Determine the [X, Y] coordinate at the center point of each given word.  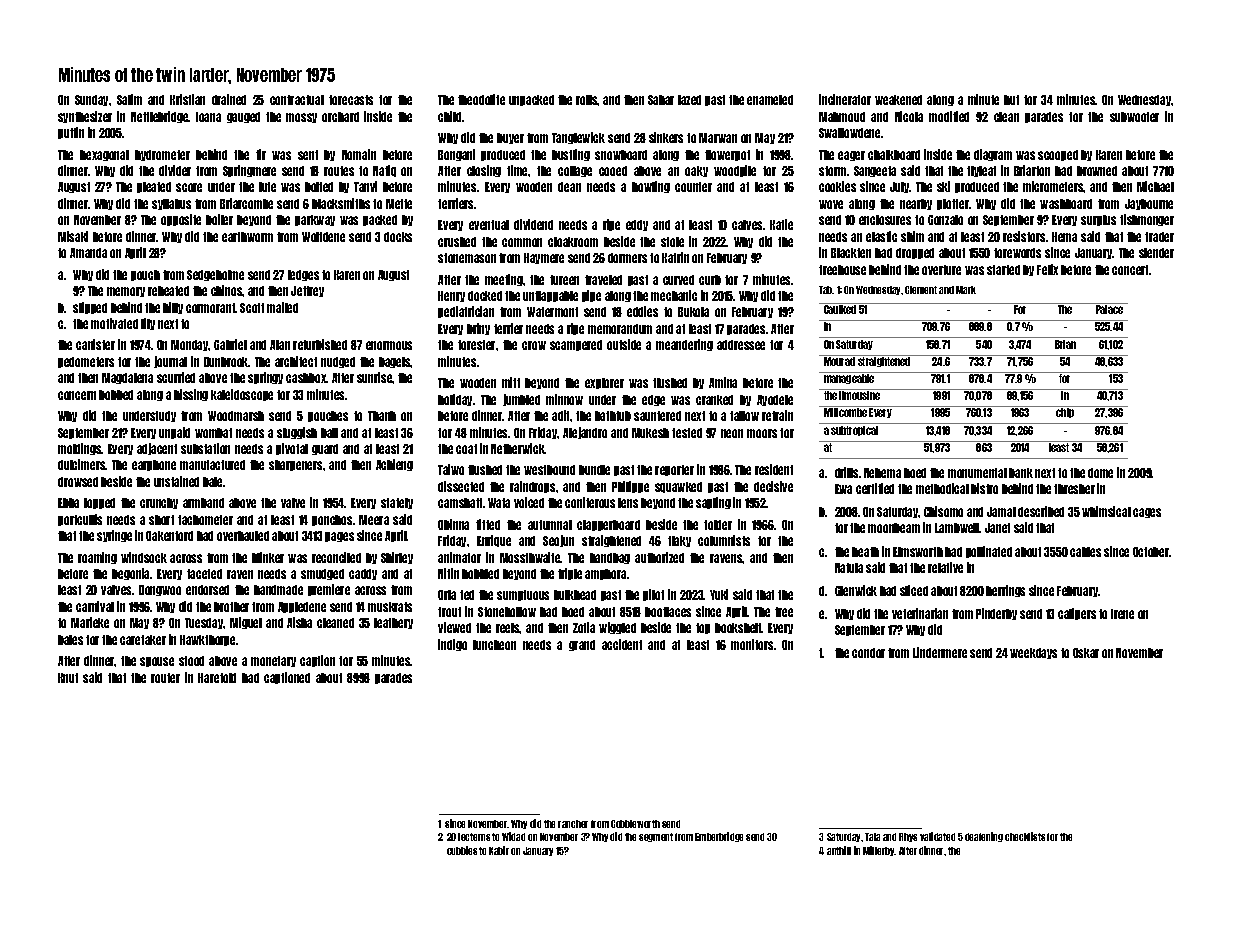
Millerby [879, 851]
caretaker [143, 640]
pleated [154, 187]
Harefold [217, 678]
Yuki [719, 594]
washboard [1066, 204]
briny [478, 329]
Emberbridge [719, 837]
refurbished [320, 344]
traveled [603, 280]
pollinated [989, 552]
